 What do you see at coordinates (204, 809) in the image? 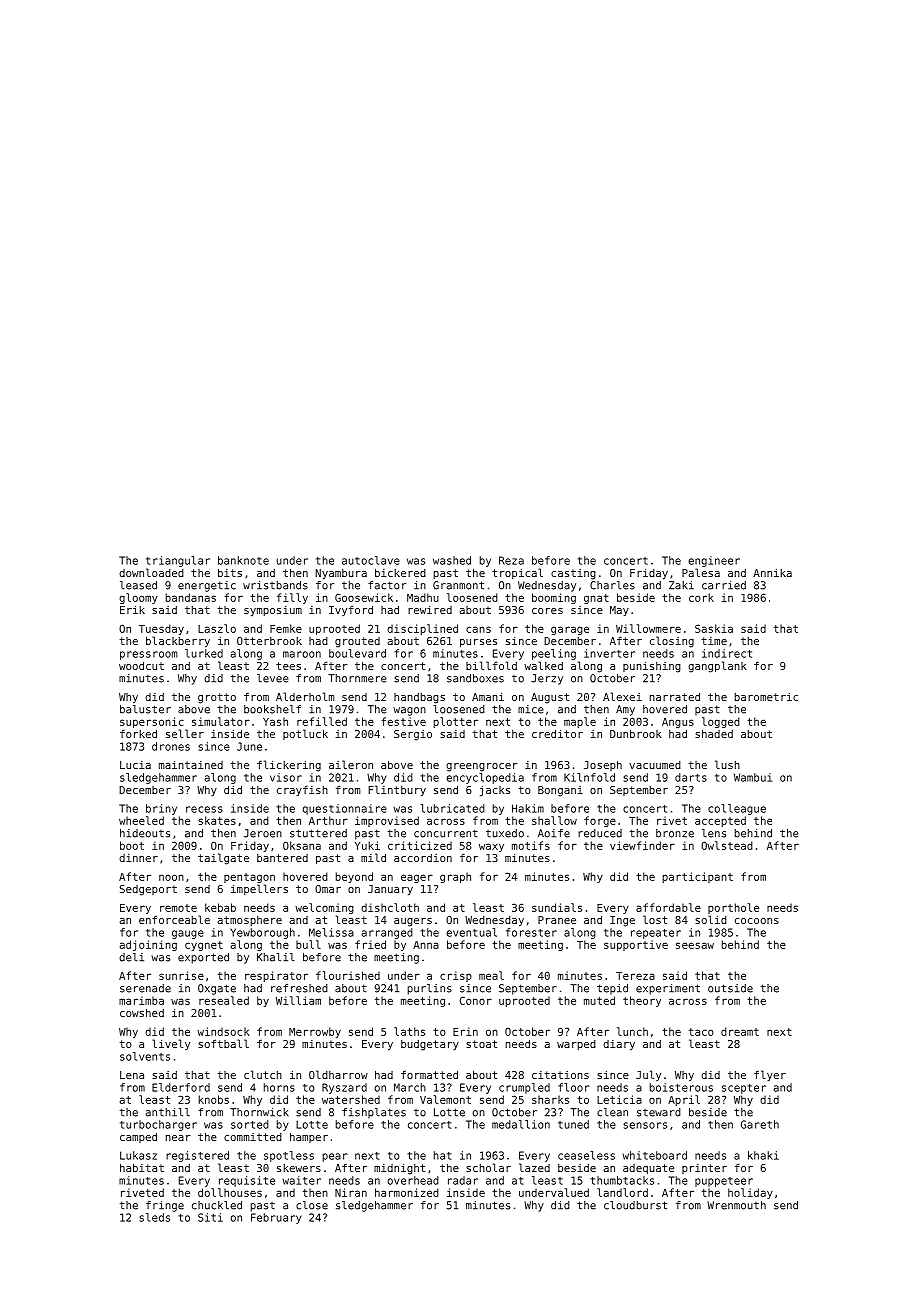
I see `recess` at bounding box center [204, 809].
